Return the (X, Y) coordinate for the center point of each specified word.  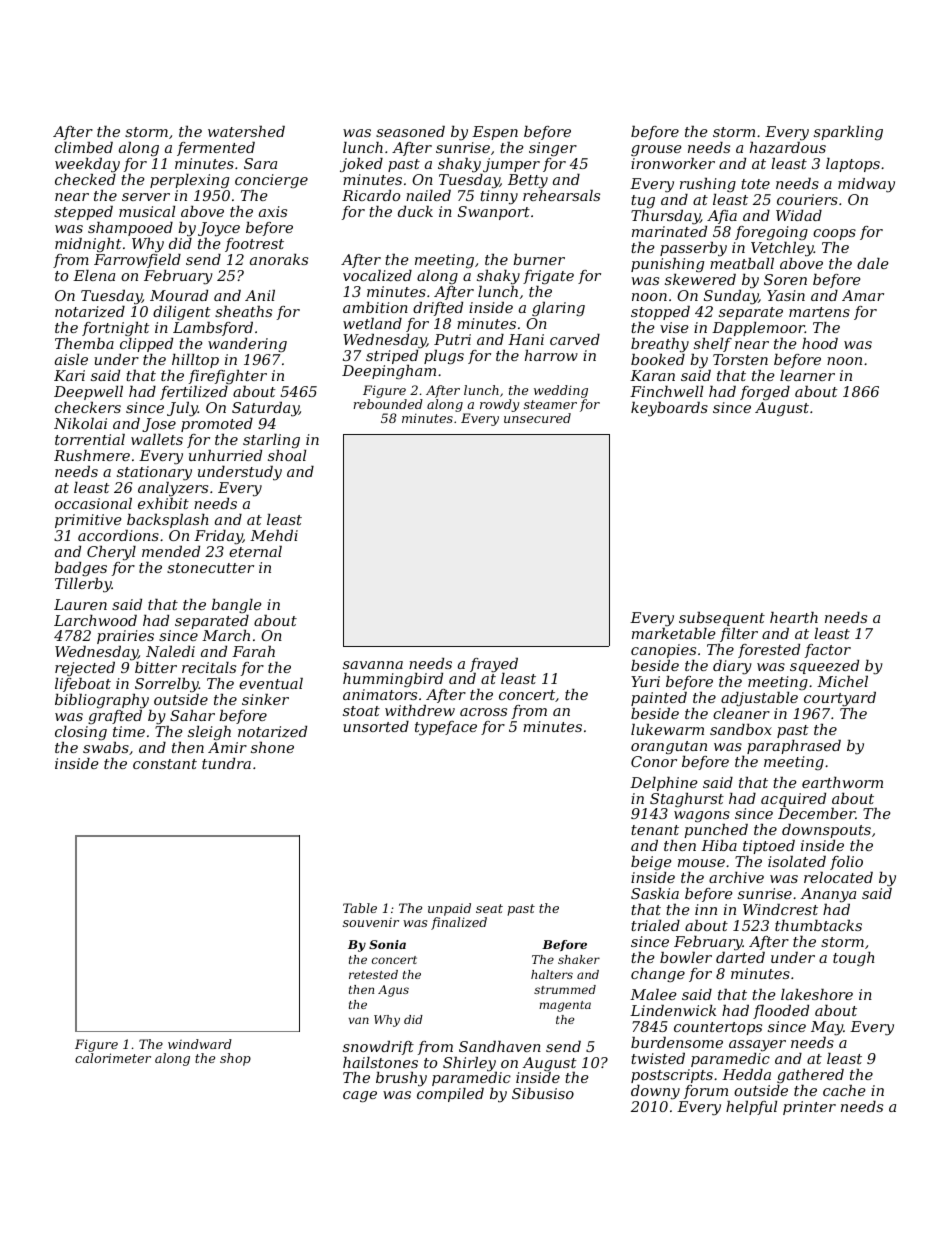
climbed (84, 147)
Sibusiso (543, 1093)
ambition (375, 307)
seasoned (410, 131)
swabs (106, 747)
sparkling (848, 133)
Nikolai (80, 423)
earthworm (842, 782)
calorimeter (113, 1058)
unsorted (376, 726)
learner (807, 375)
